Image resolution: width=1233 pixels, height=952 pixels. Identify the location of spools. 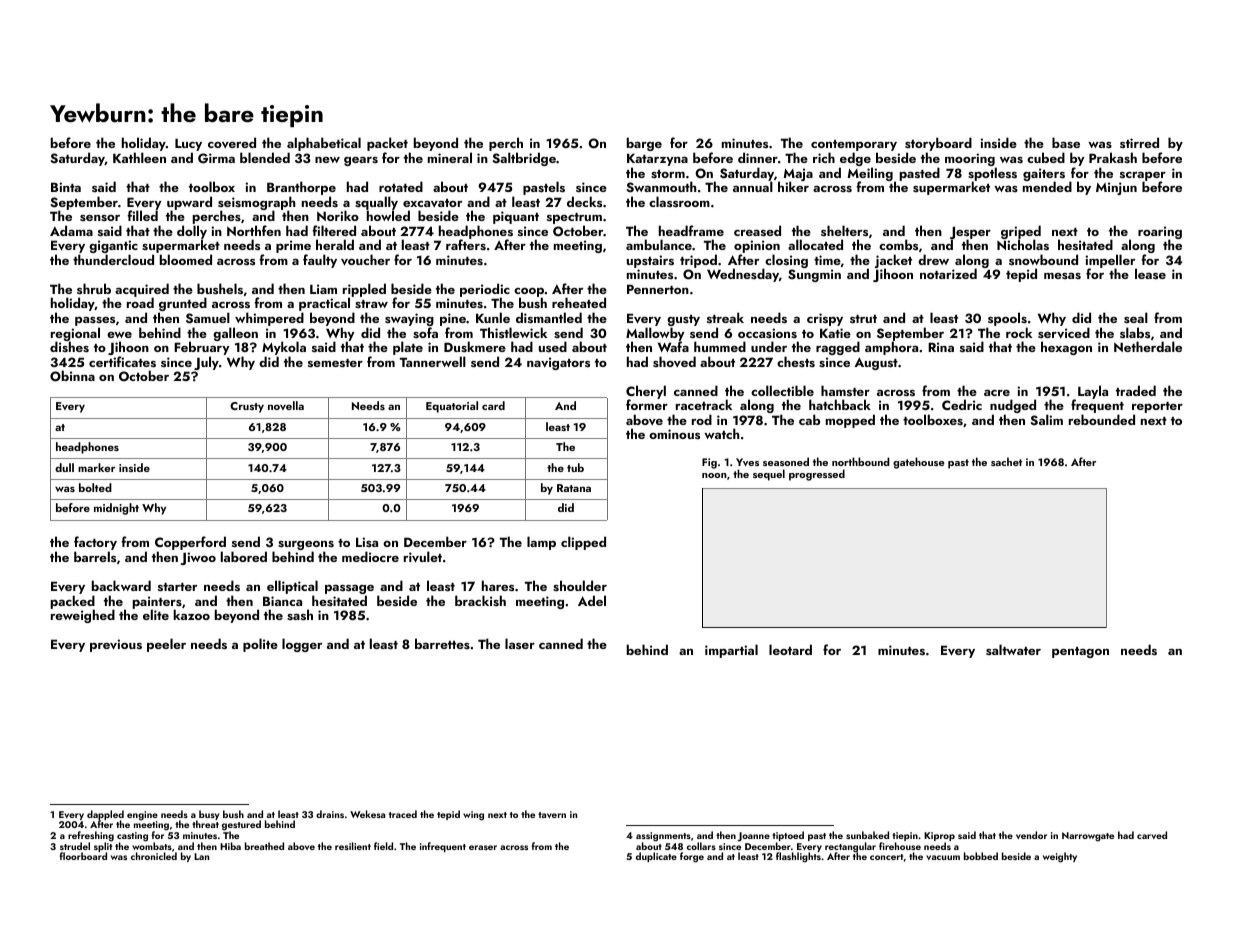
(1007, 319).
